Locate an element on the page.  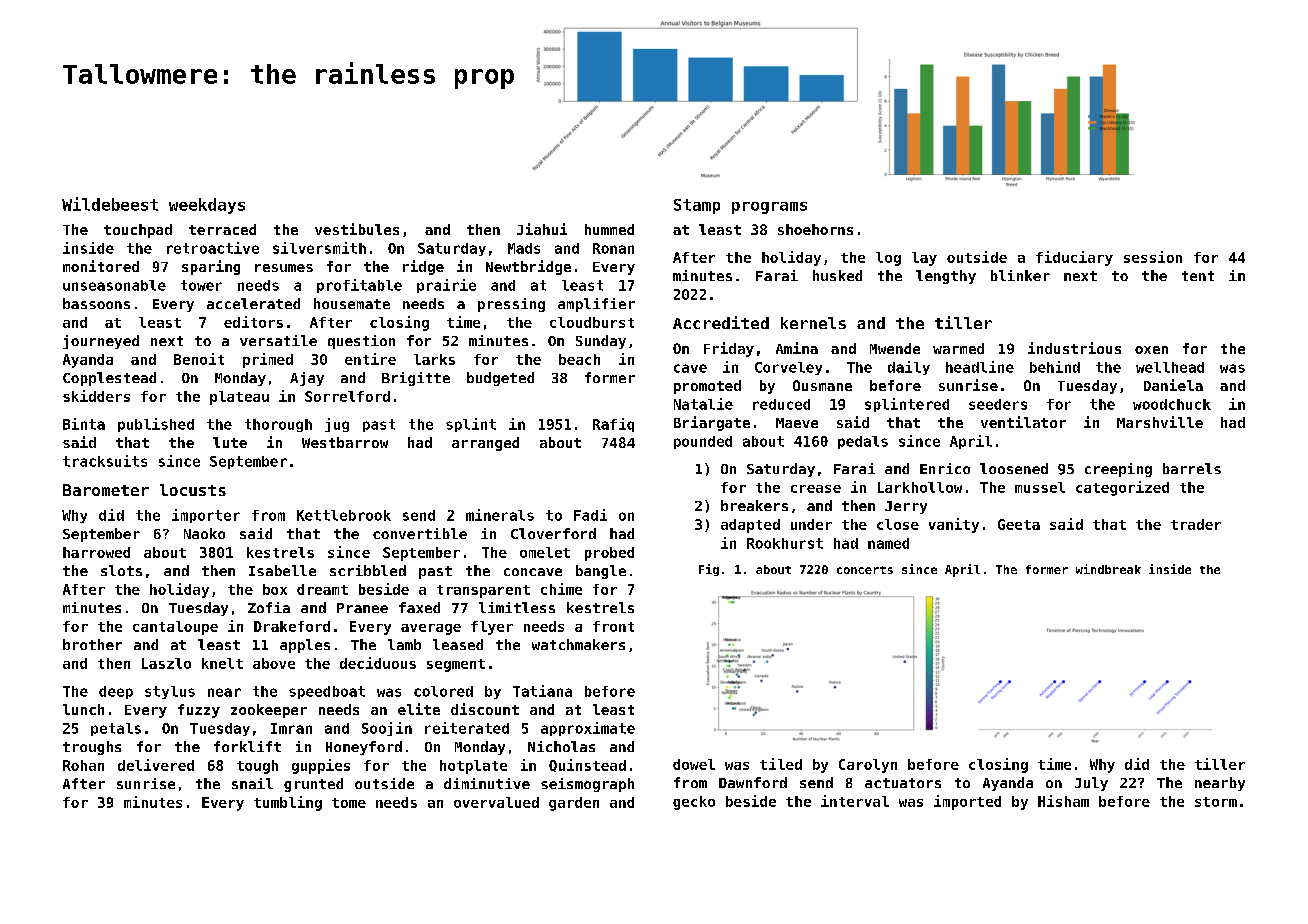
promoted is located at coordinates (707, 387).
